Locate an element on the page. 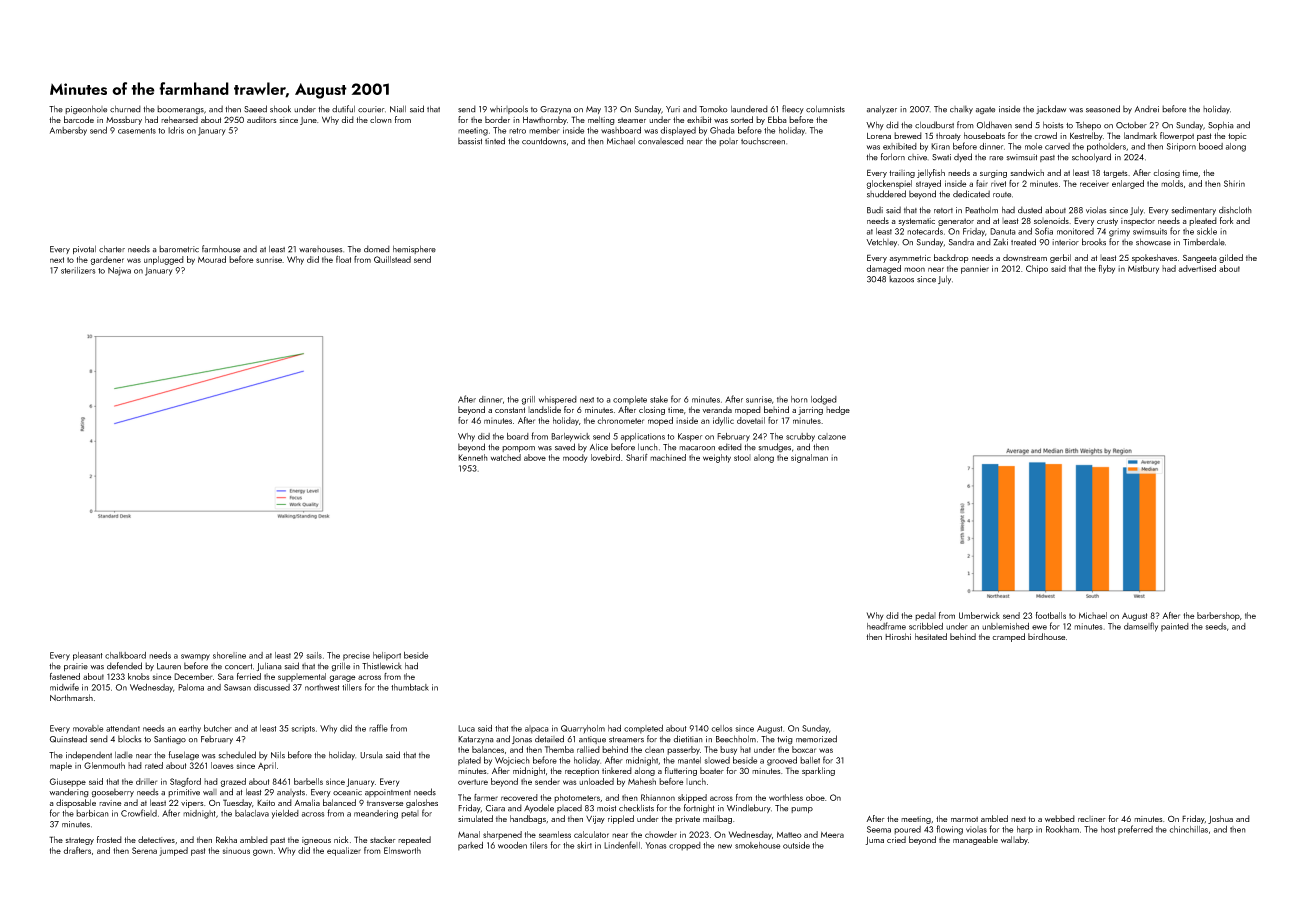 Image resolution: width=1308 pixels, height=924 pixels. whispered is located at coordinates (558, 400).
